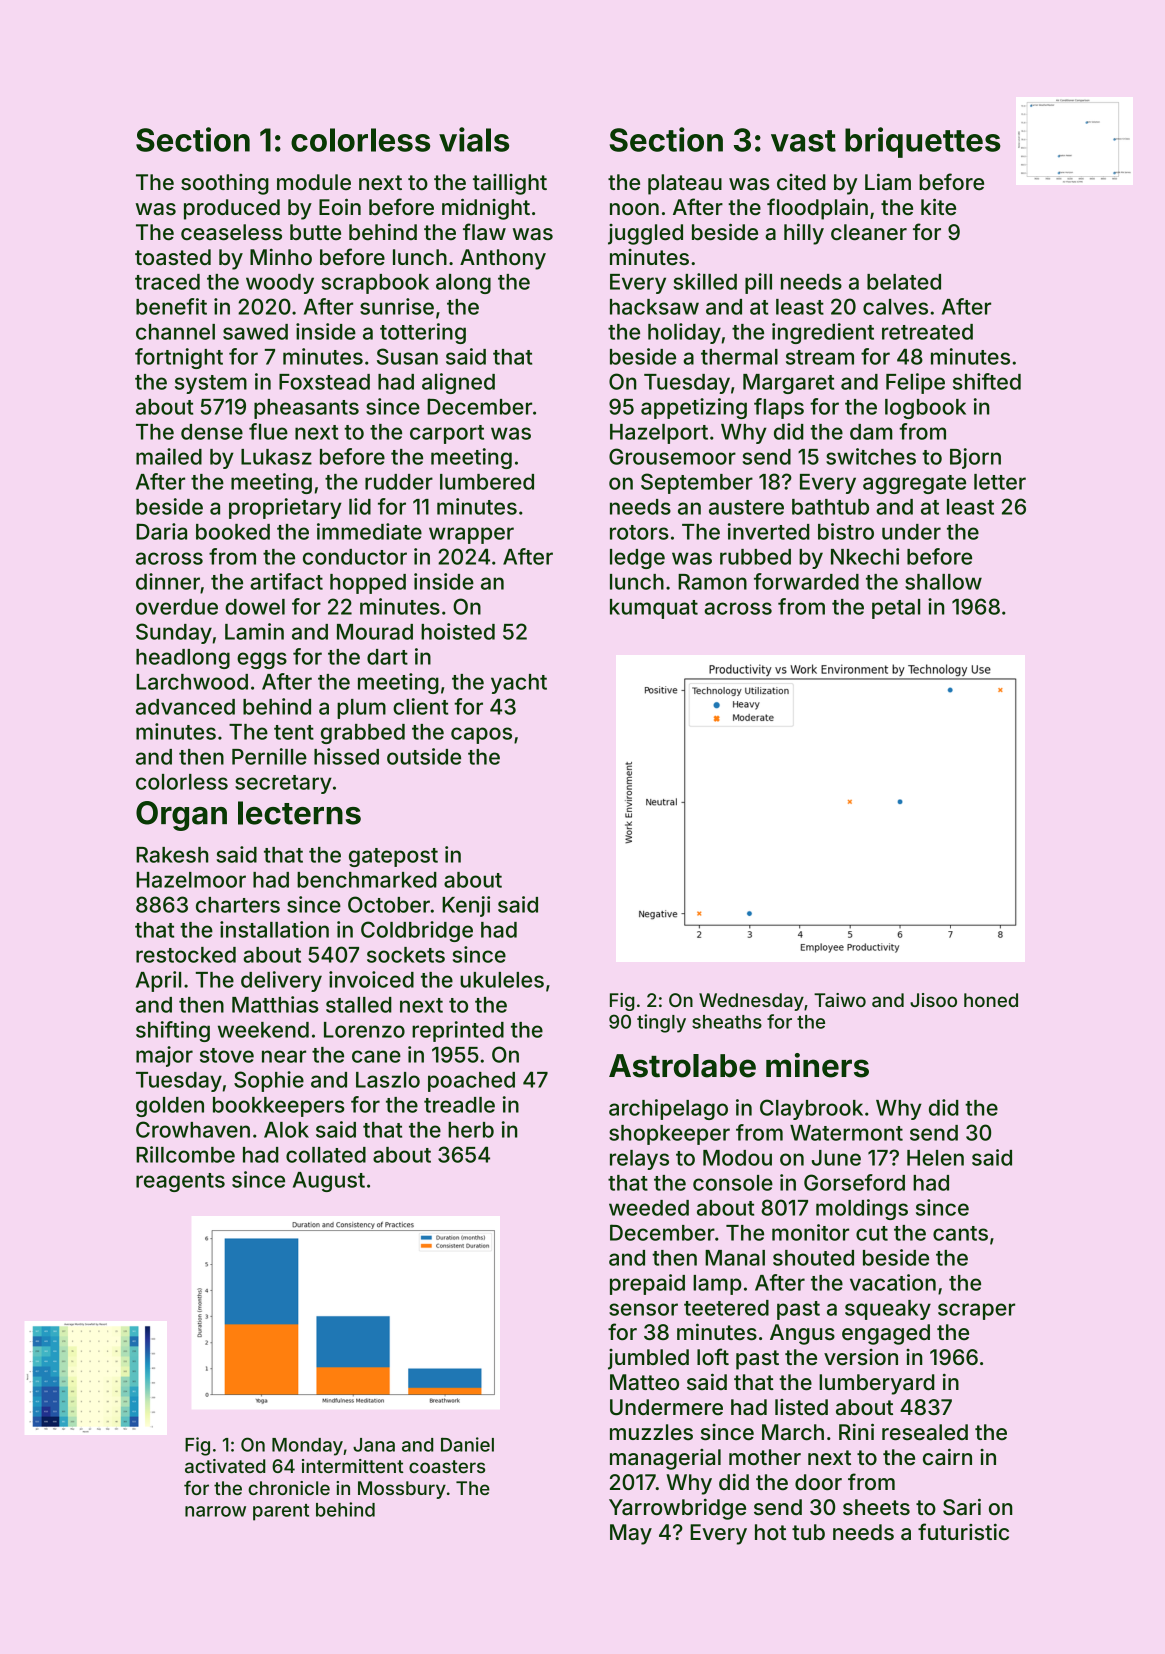 The height and width of the page is (1654, 1165). Describe the element at coordinates (424, 756) in the page. I see `outside` at that location.
